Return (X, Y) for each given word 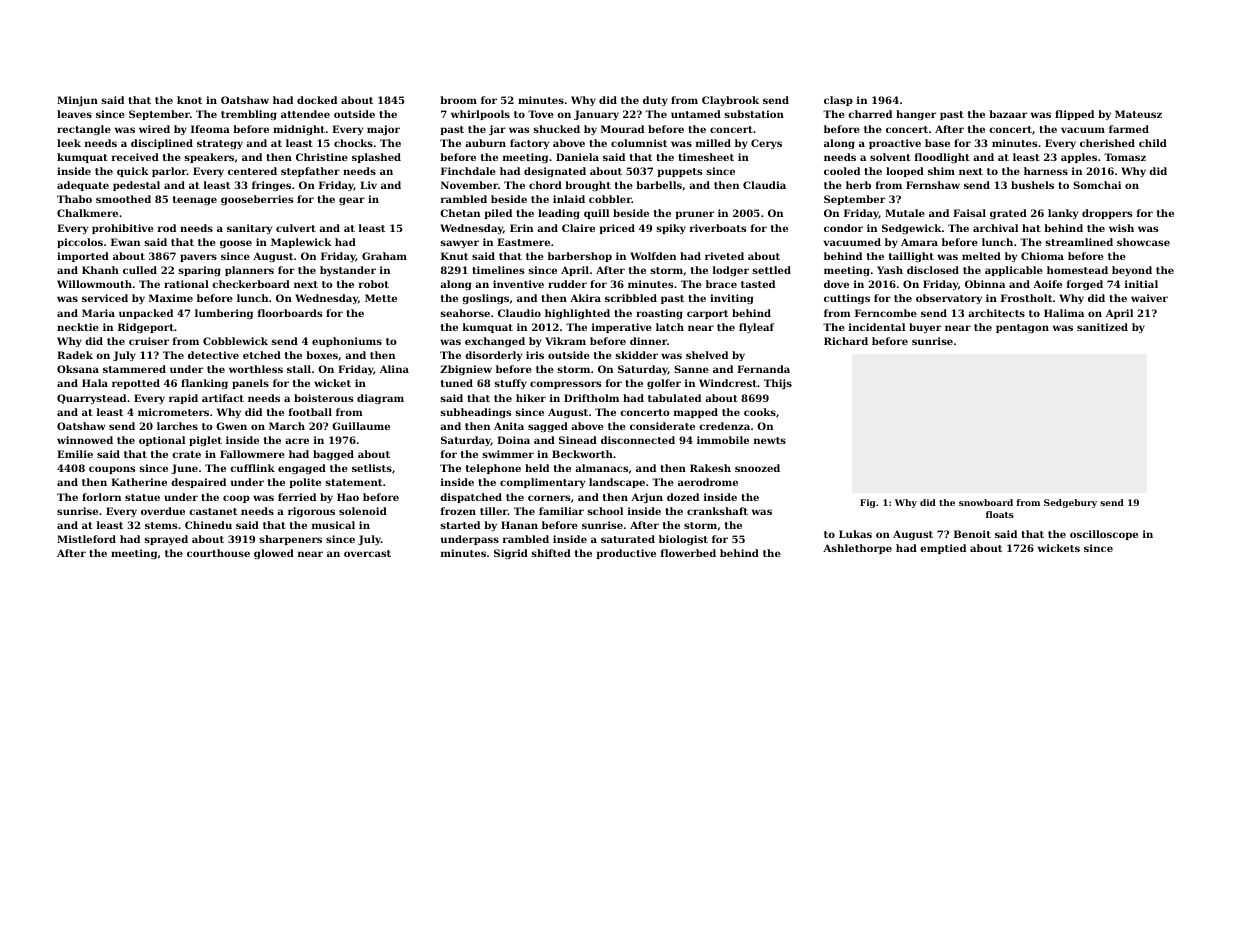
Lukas (855, 534)
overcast (367, 553)
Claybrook (730, 101)
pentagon (1022, 328)
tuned (457, 383)
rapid (183, 399)
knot (189, 100)
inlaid (569, 199)
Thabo (74, 199)
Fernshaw (933, 185)
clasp (838, 101)
